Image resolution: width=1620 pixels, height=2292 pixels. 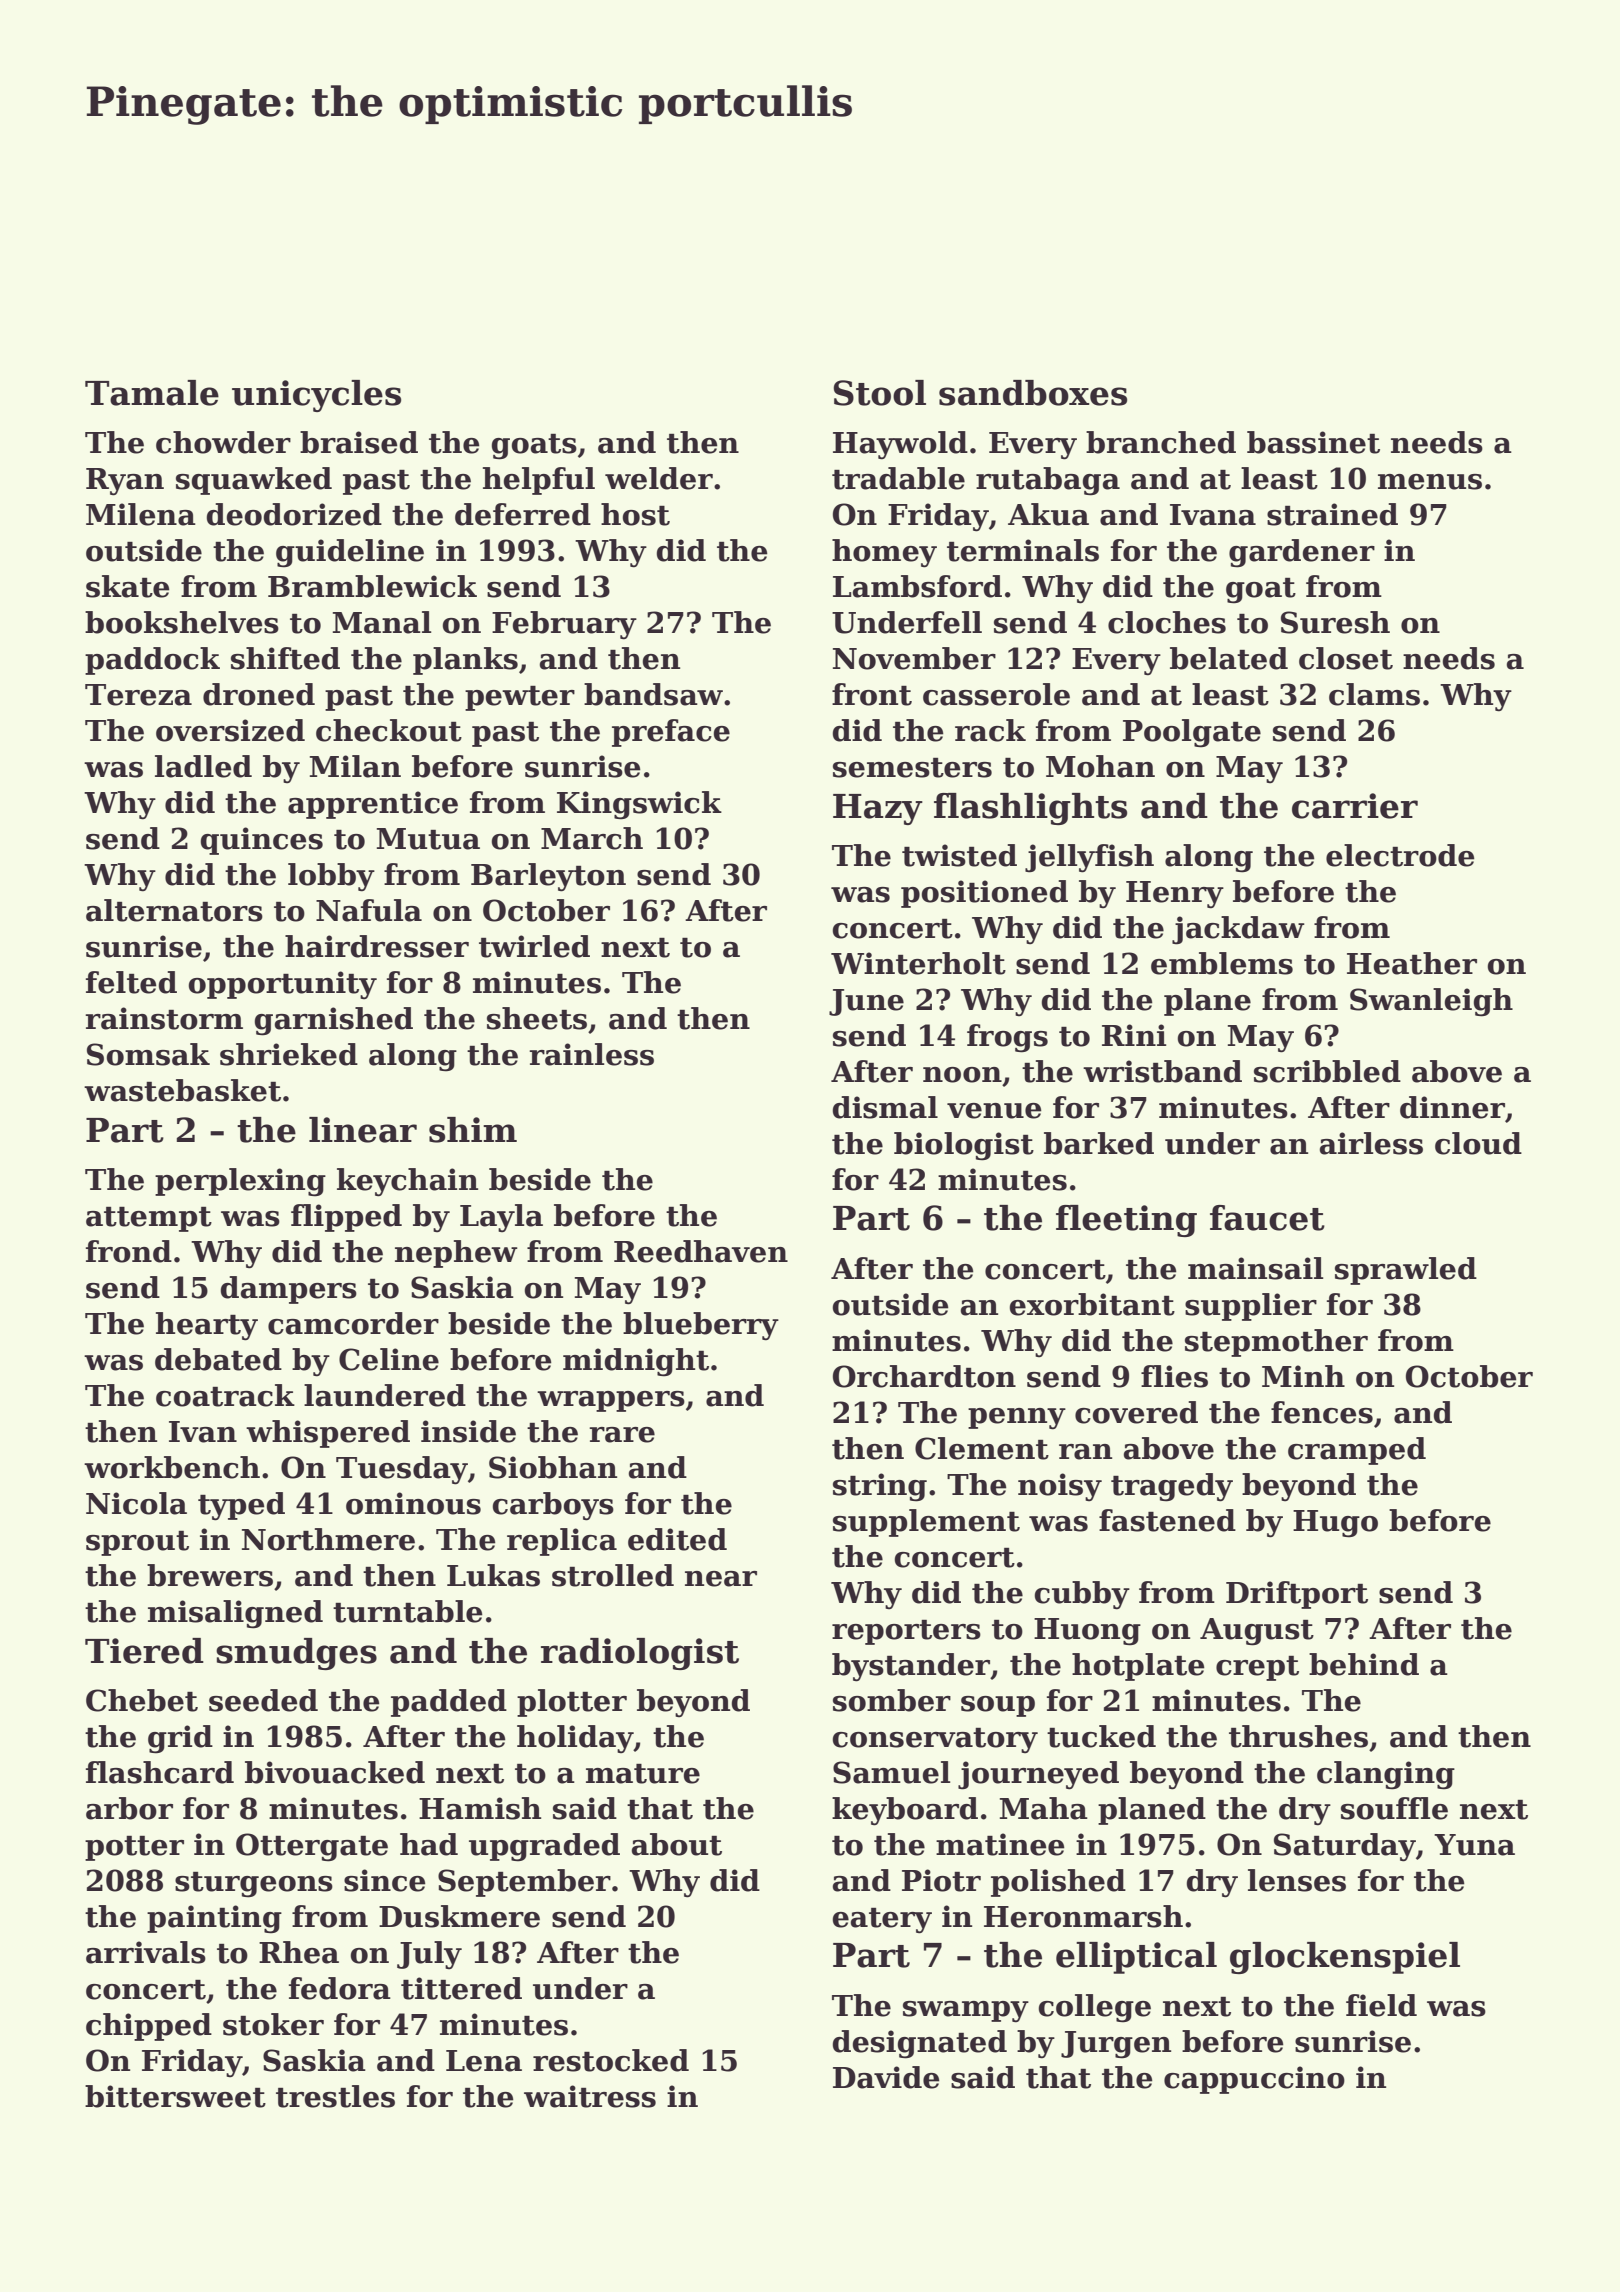 What do you see at coordinates (884, 553) in the page?
I see `homey` at bounding box center [884, 553].
